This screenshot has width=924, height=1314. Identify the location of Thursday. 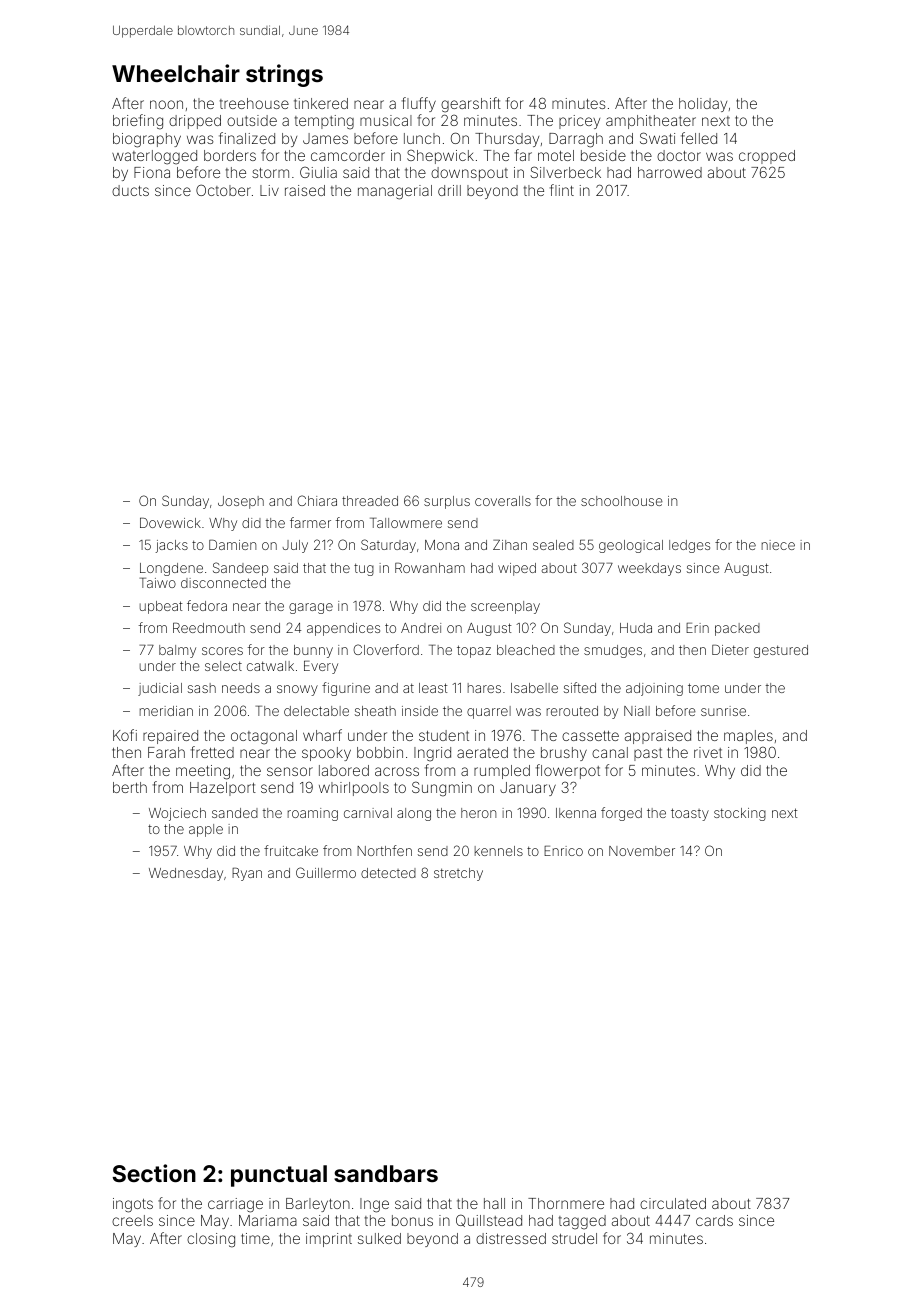
(507, 140).
